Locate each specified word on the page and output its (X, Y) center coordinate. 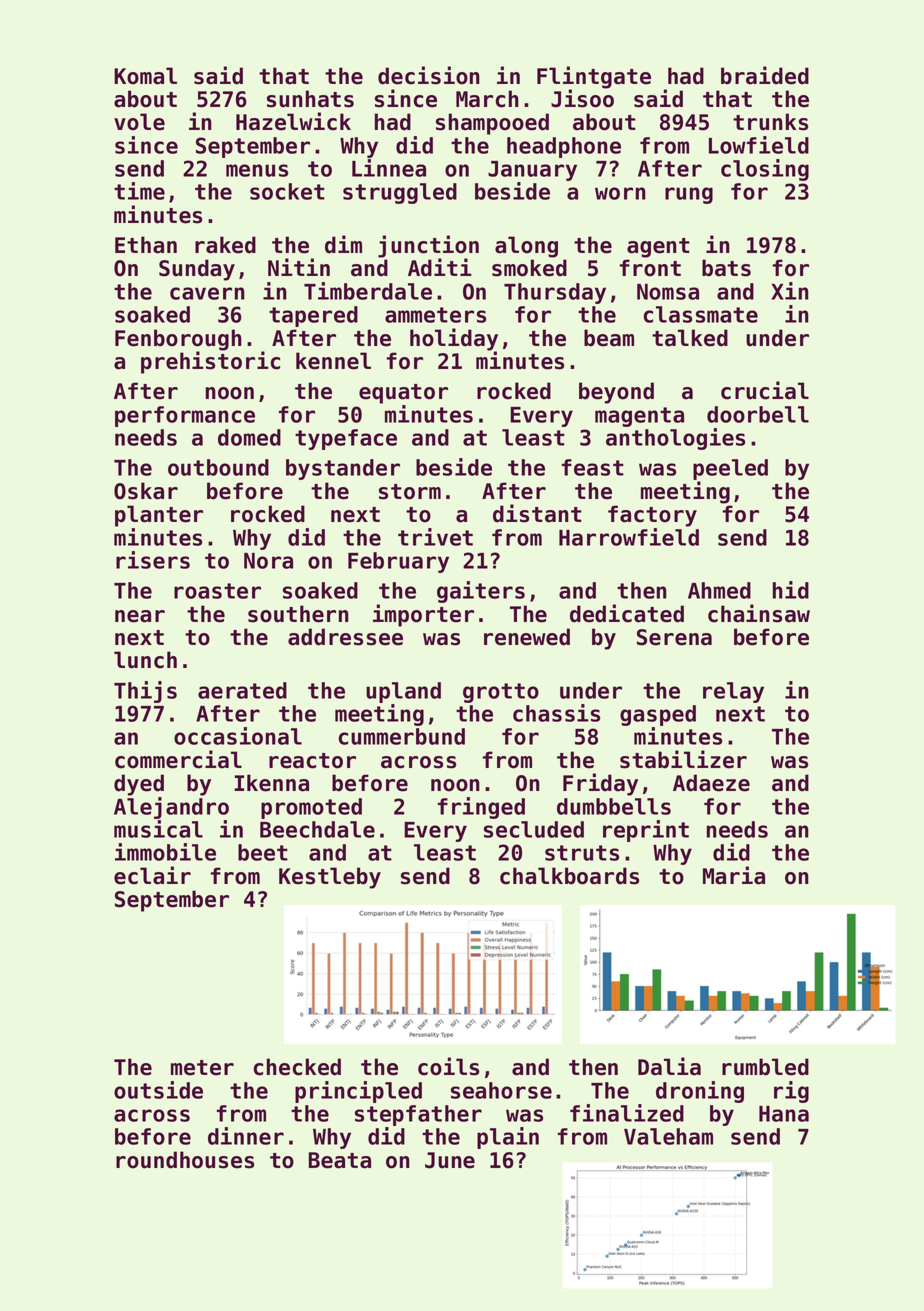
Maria (734, 875)
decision (429, 75)
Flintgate (594, 77)
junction (428, 246)
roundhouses (185, 1160)
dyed (139, 785)
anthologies (675, 439)
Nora (268, 561)
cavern (207, 293)
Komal (145, 76)
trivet (435, 537)
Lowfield (759, 145)
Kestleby (330, 878)
